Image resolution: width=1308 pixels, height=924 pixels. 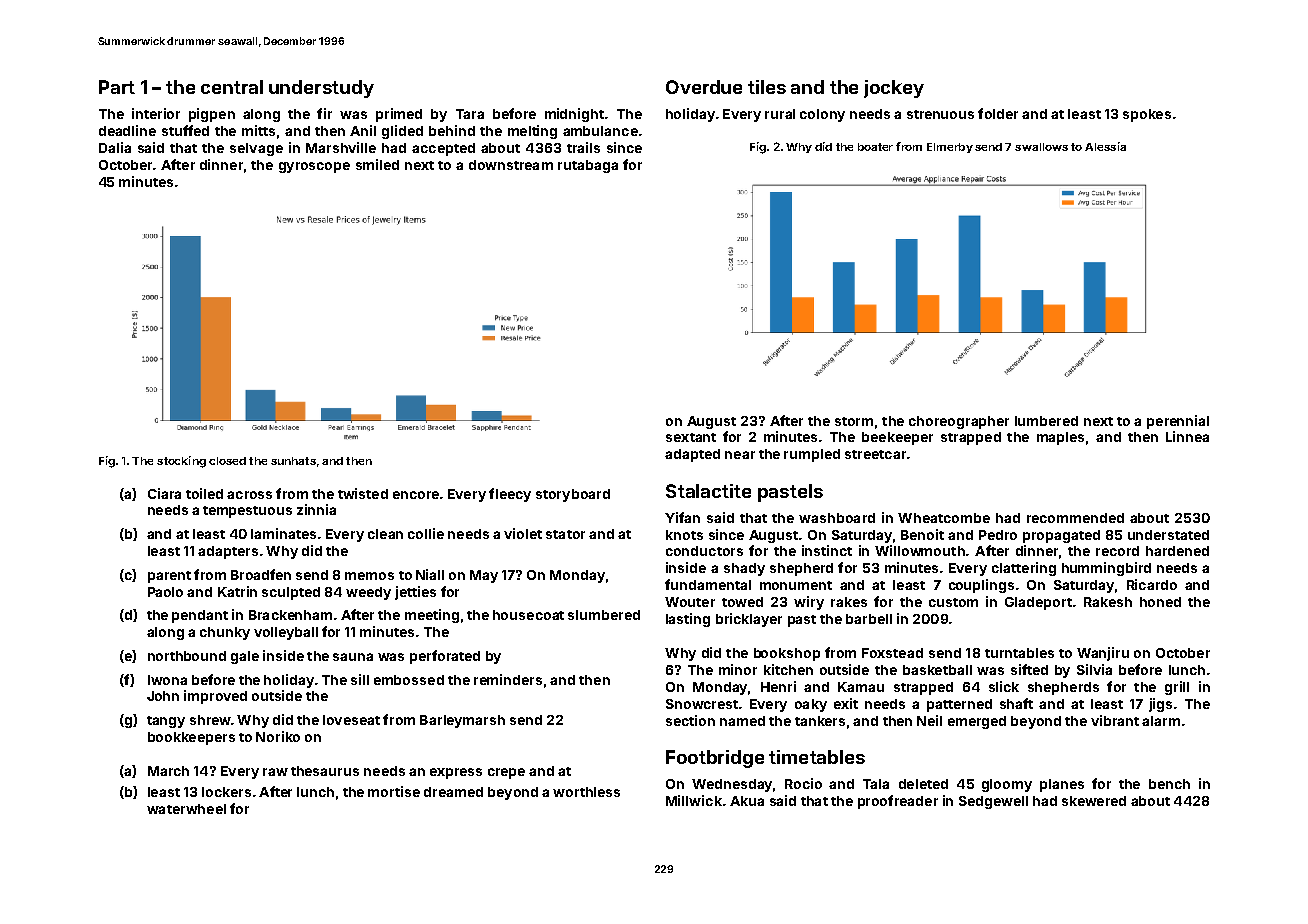 What do you see at coordinates (691, 437) in the document?
I see `sextant` at bounding box center [691, 437].
